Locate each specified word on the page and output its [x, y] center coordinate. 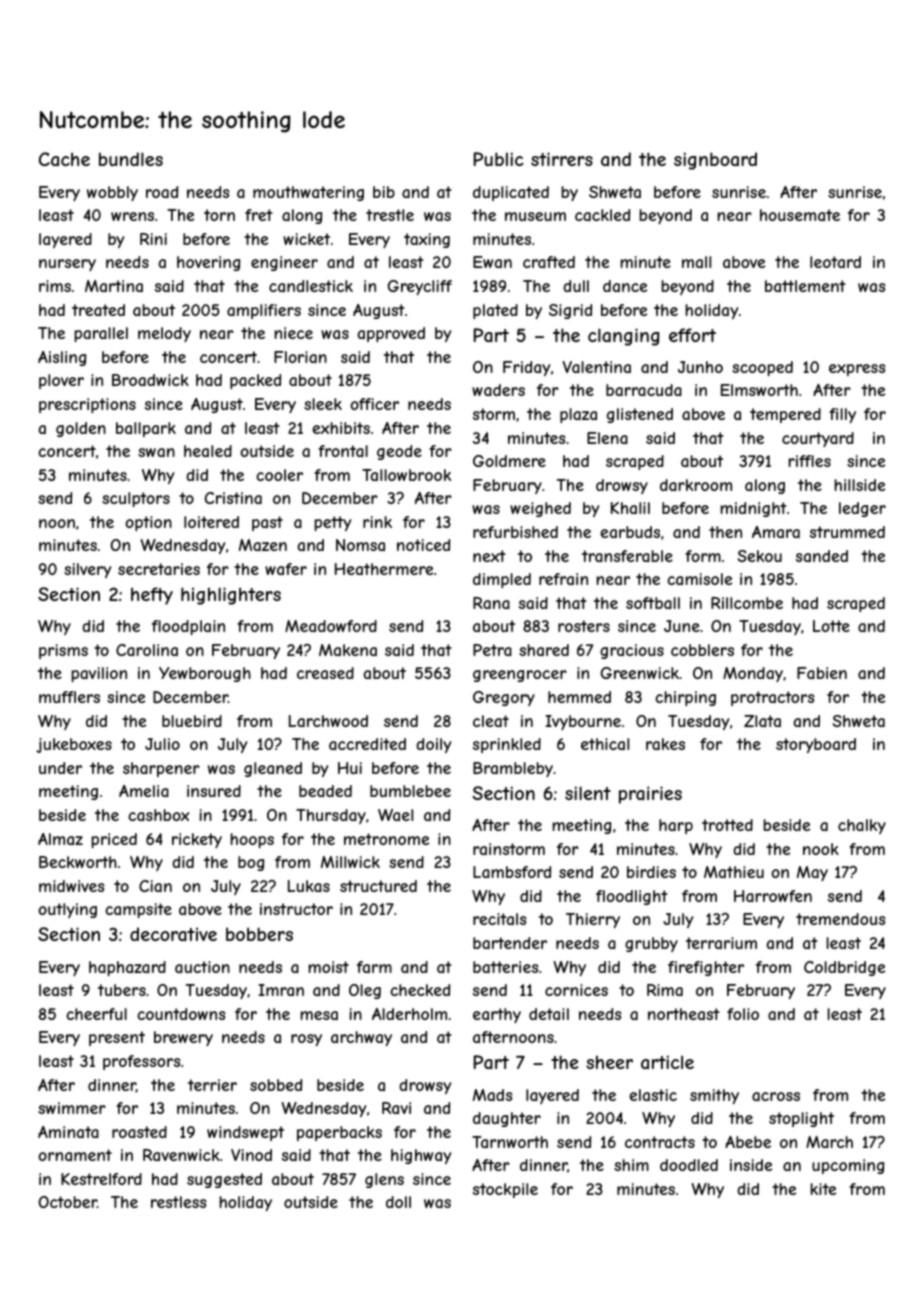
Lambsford [512, 872]
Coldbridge [844, 968]
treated [98, 310]
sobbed [276, 1085]
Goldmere [509, 461]
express [857, 370]
